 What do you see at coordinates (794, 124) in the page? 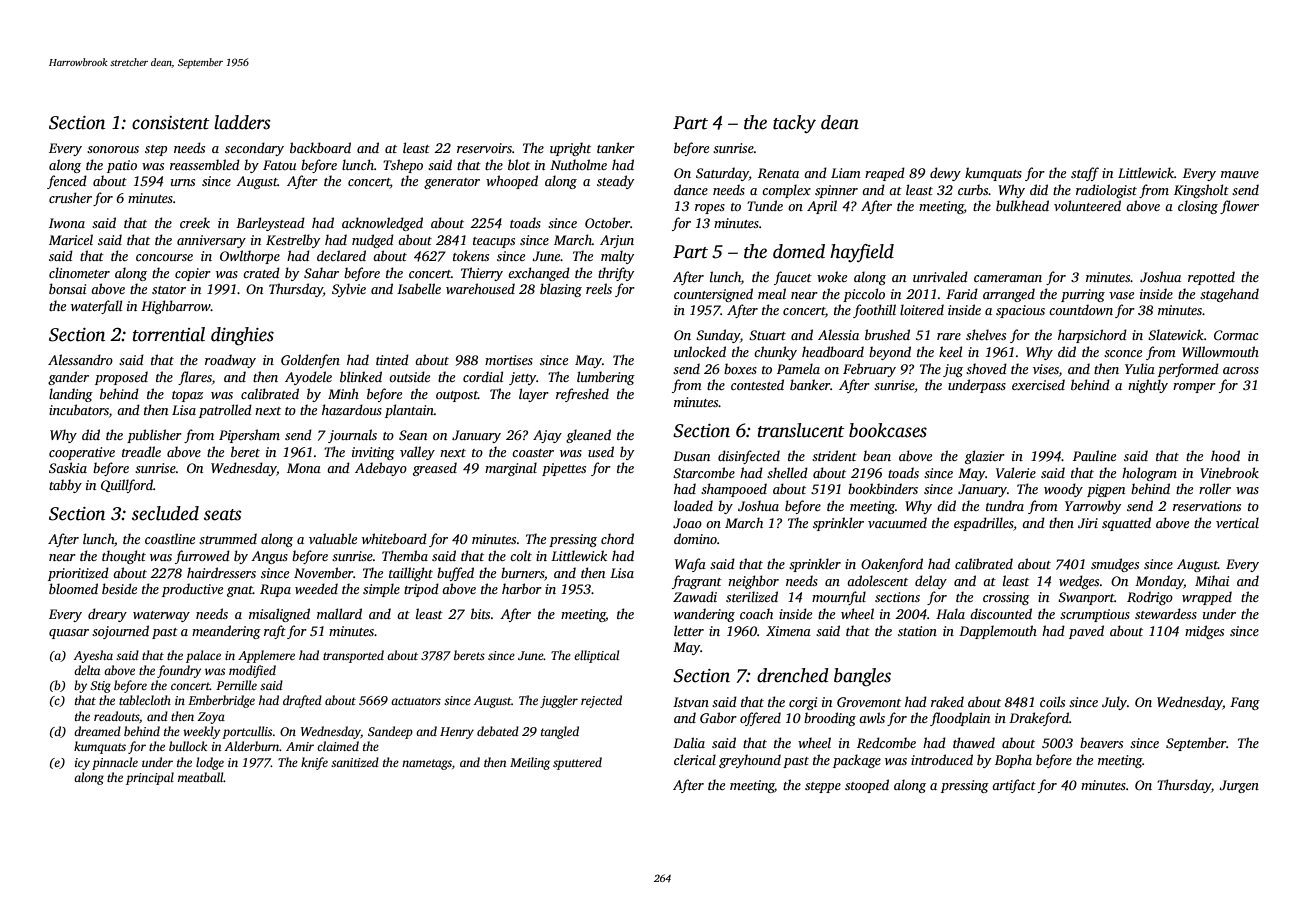
I see `tacky` at bounding box center [794, 124].
